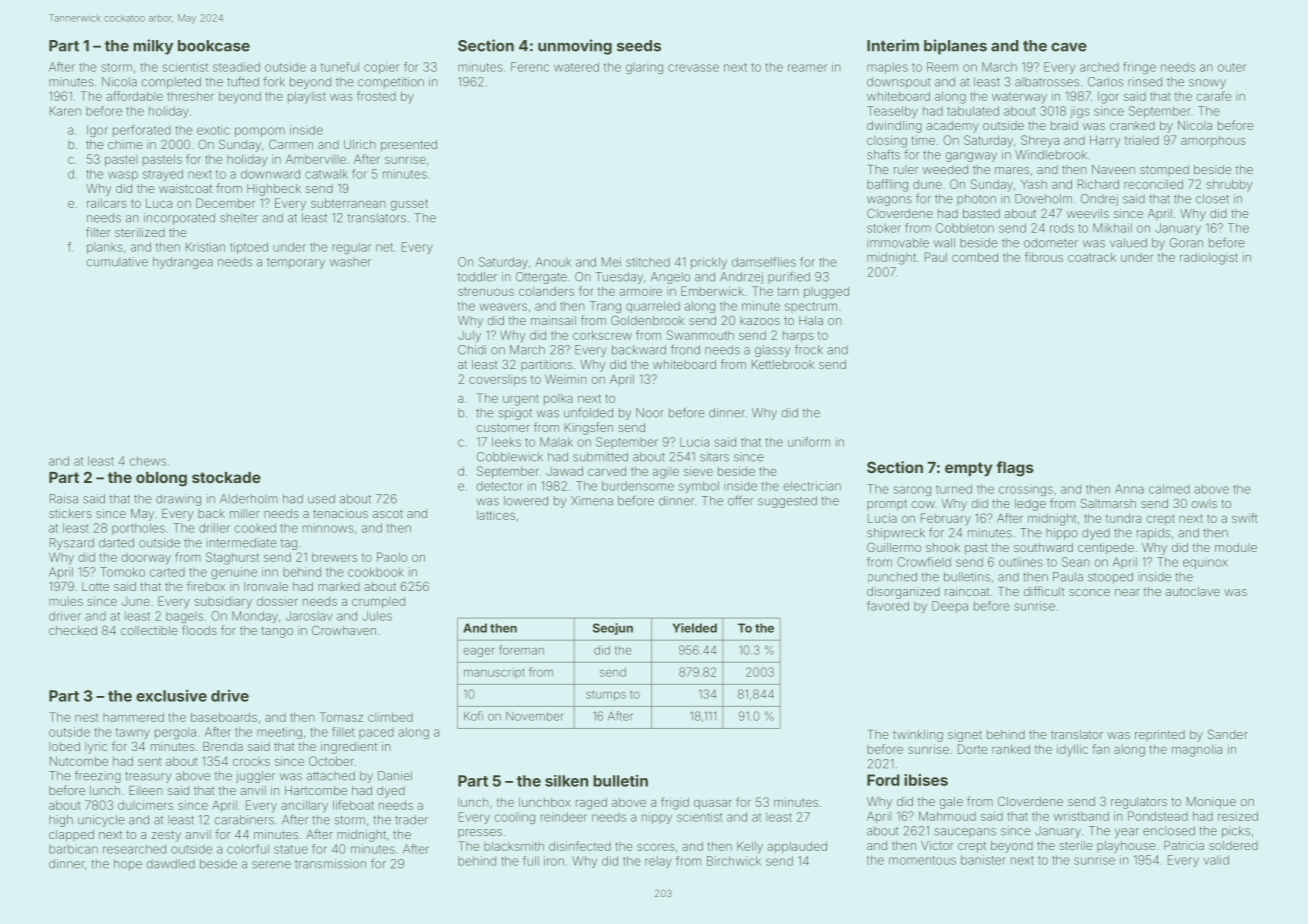  What do you see at coordinates (213, 130) in the screenshot?
I see `exotic` at bounding box center [213, 130].
